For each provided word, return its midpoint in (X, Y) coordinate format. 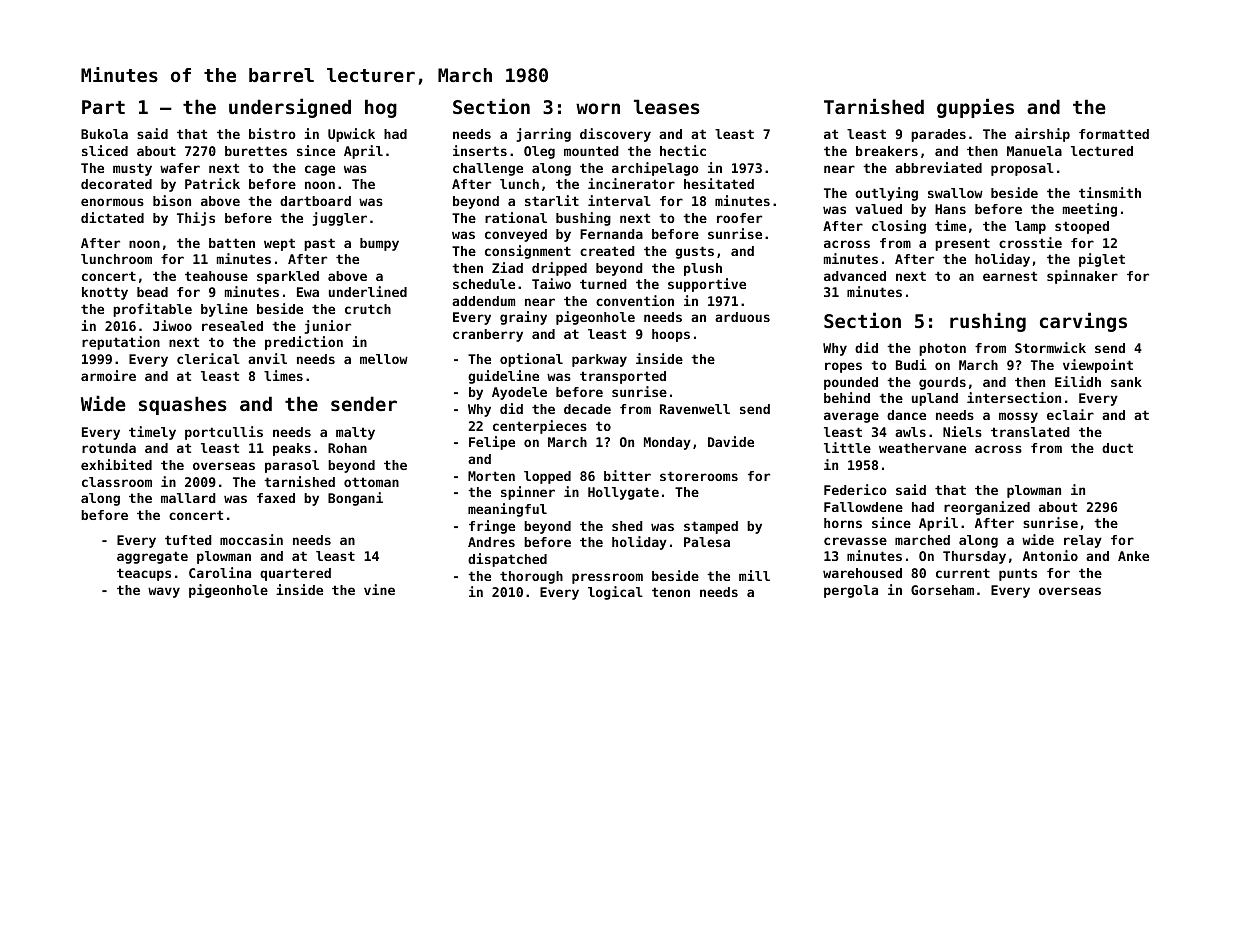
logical (615, 593)
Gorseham (942, 590)
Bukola (104, 134)
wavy (164, 592)
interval (619, 200)
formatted (1114, 134)
